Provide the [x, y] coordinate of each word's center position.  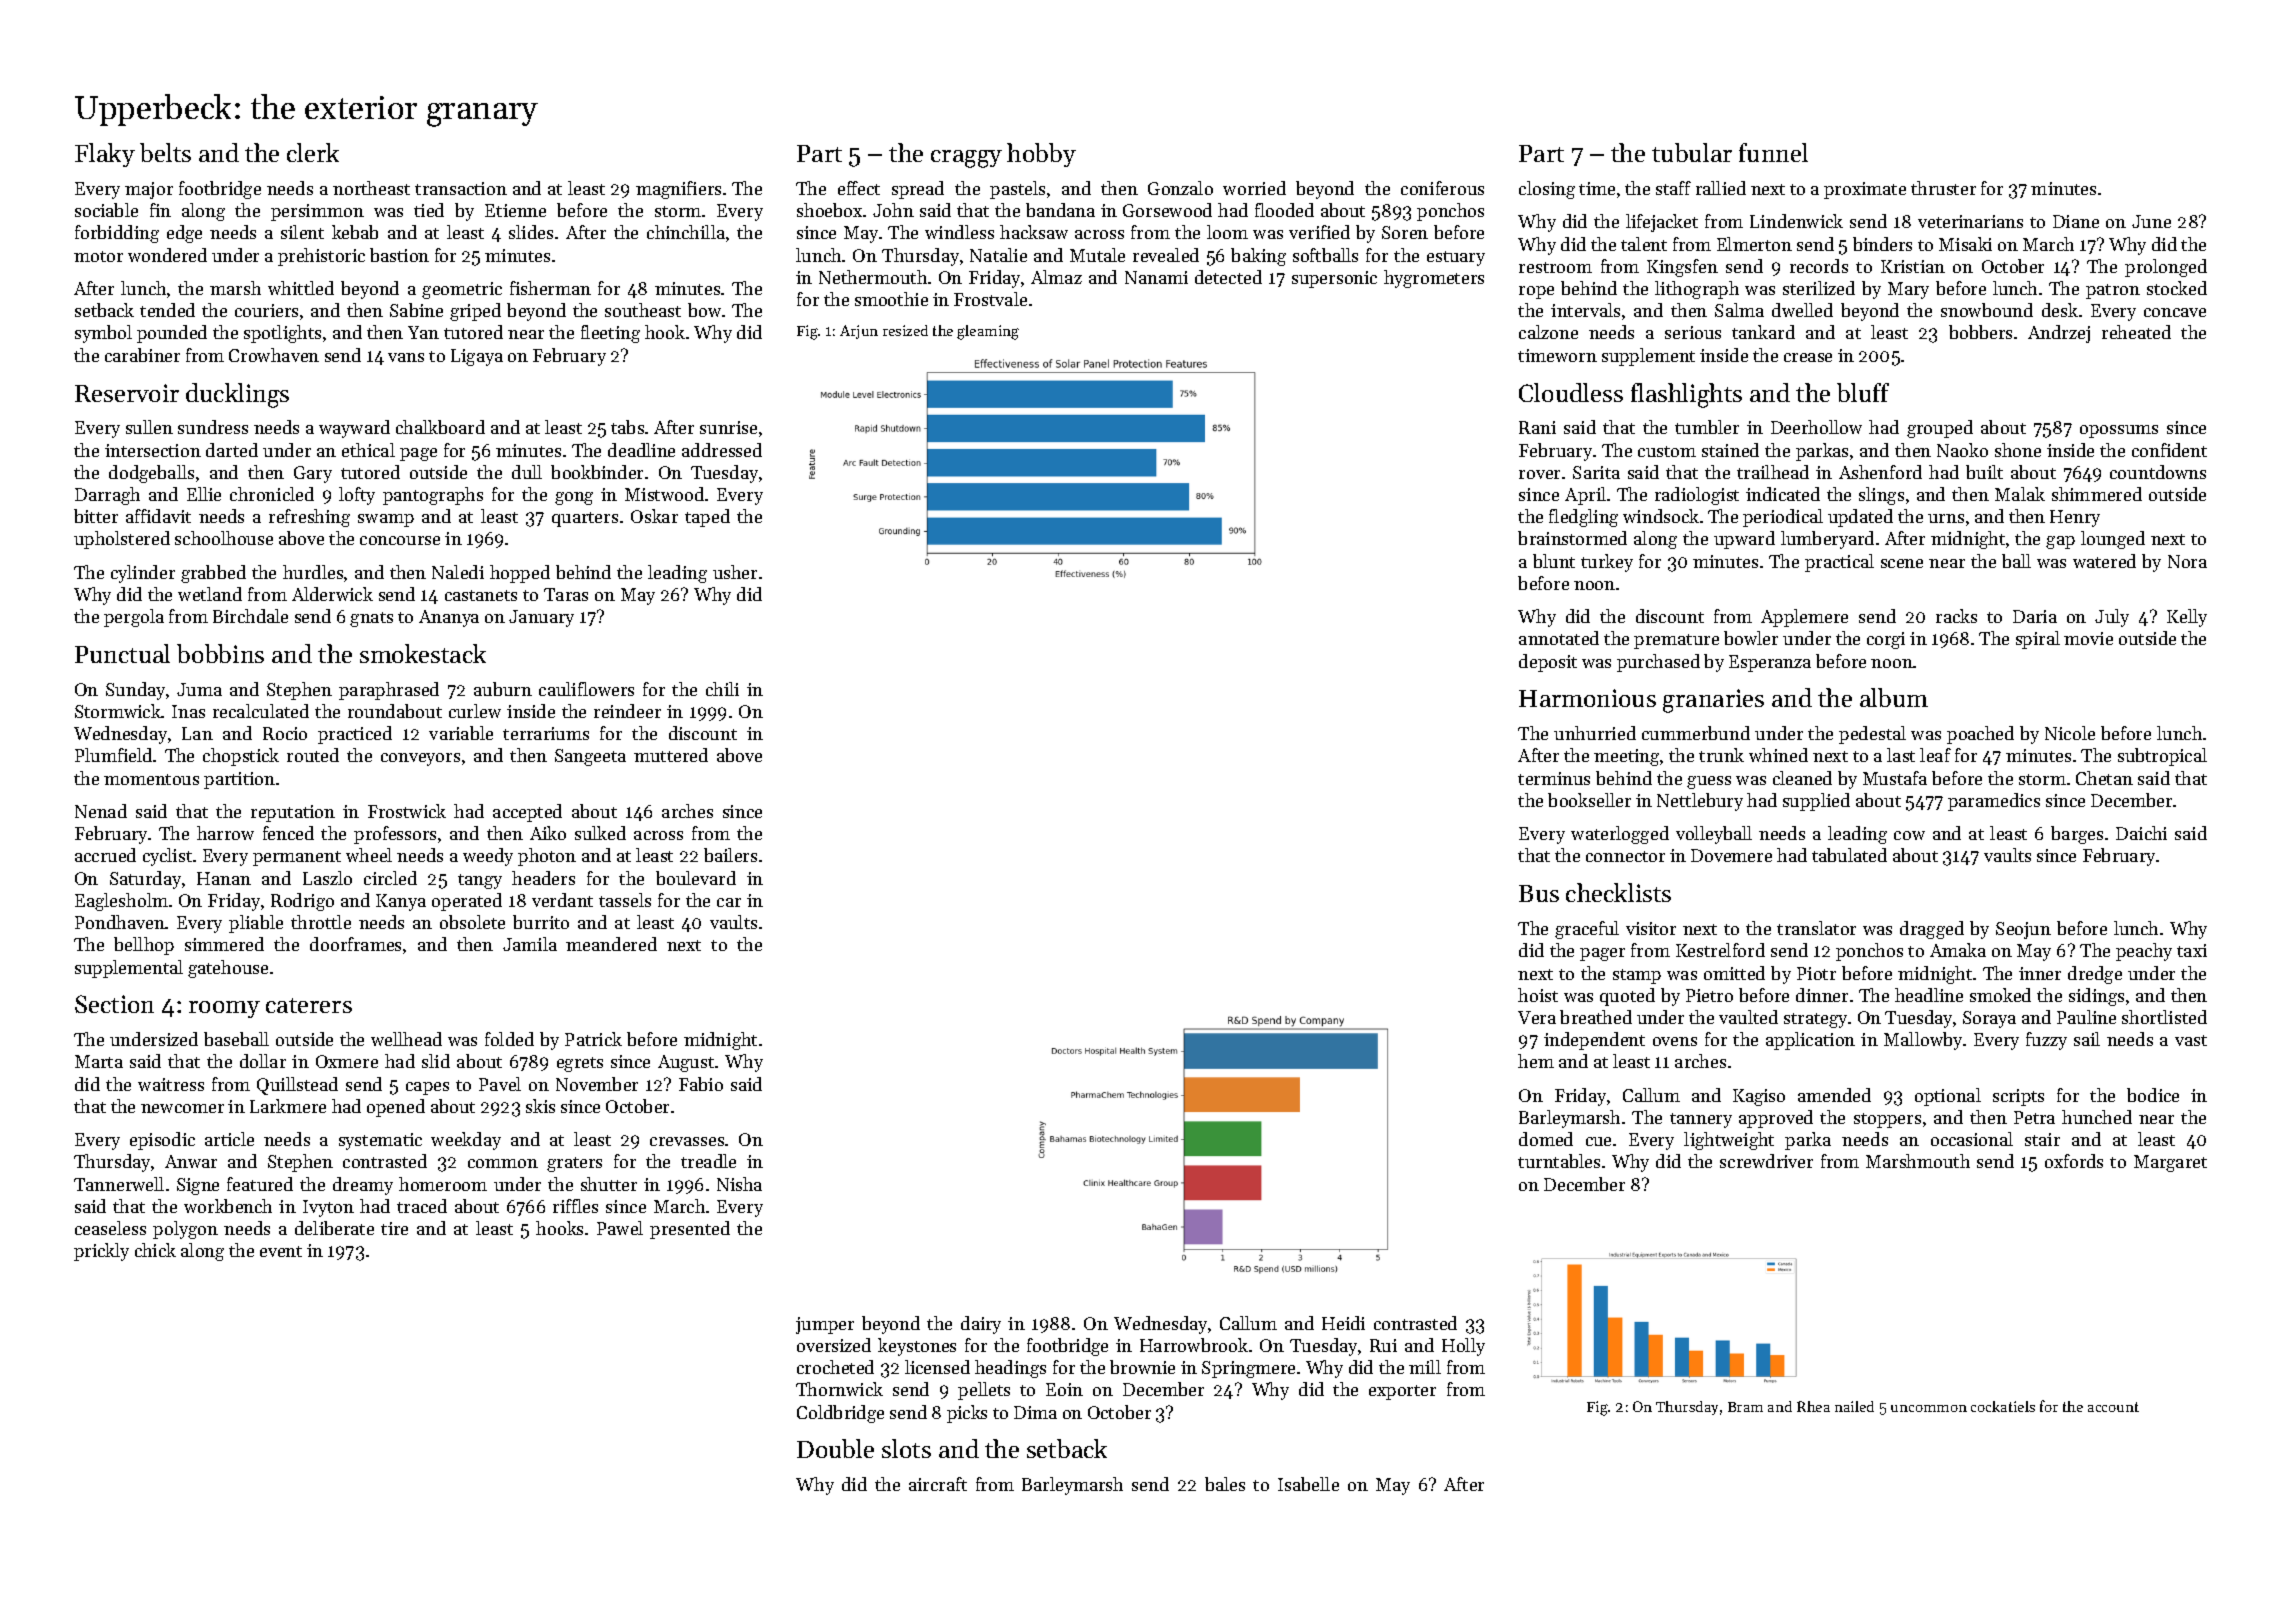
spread [918, 190]
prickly [101, 1252]
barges [2077, 835]
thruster [1943, 188]
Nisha [739, 1184]
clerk [313, 152]
